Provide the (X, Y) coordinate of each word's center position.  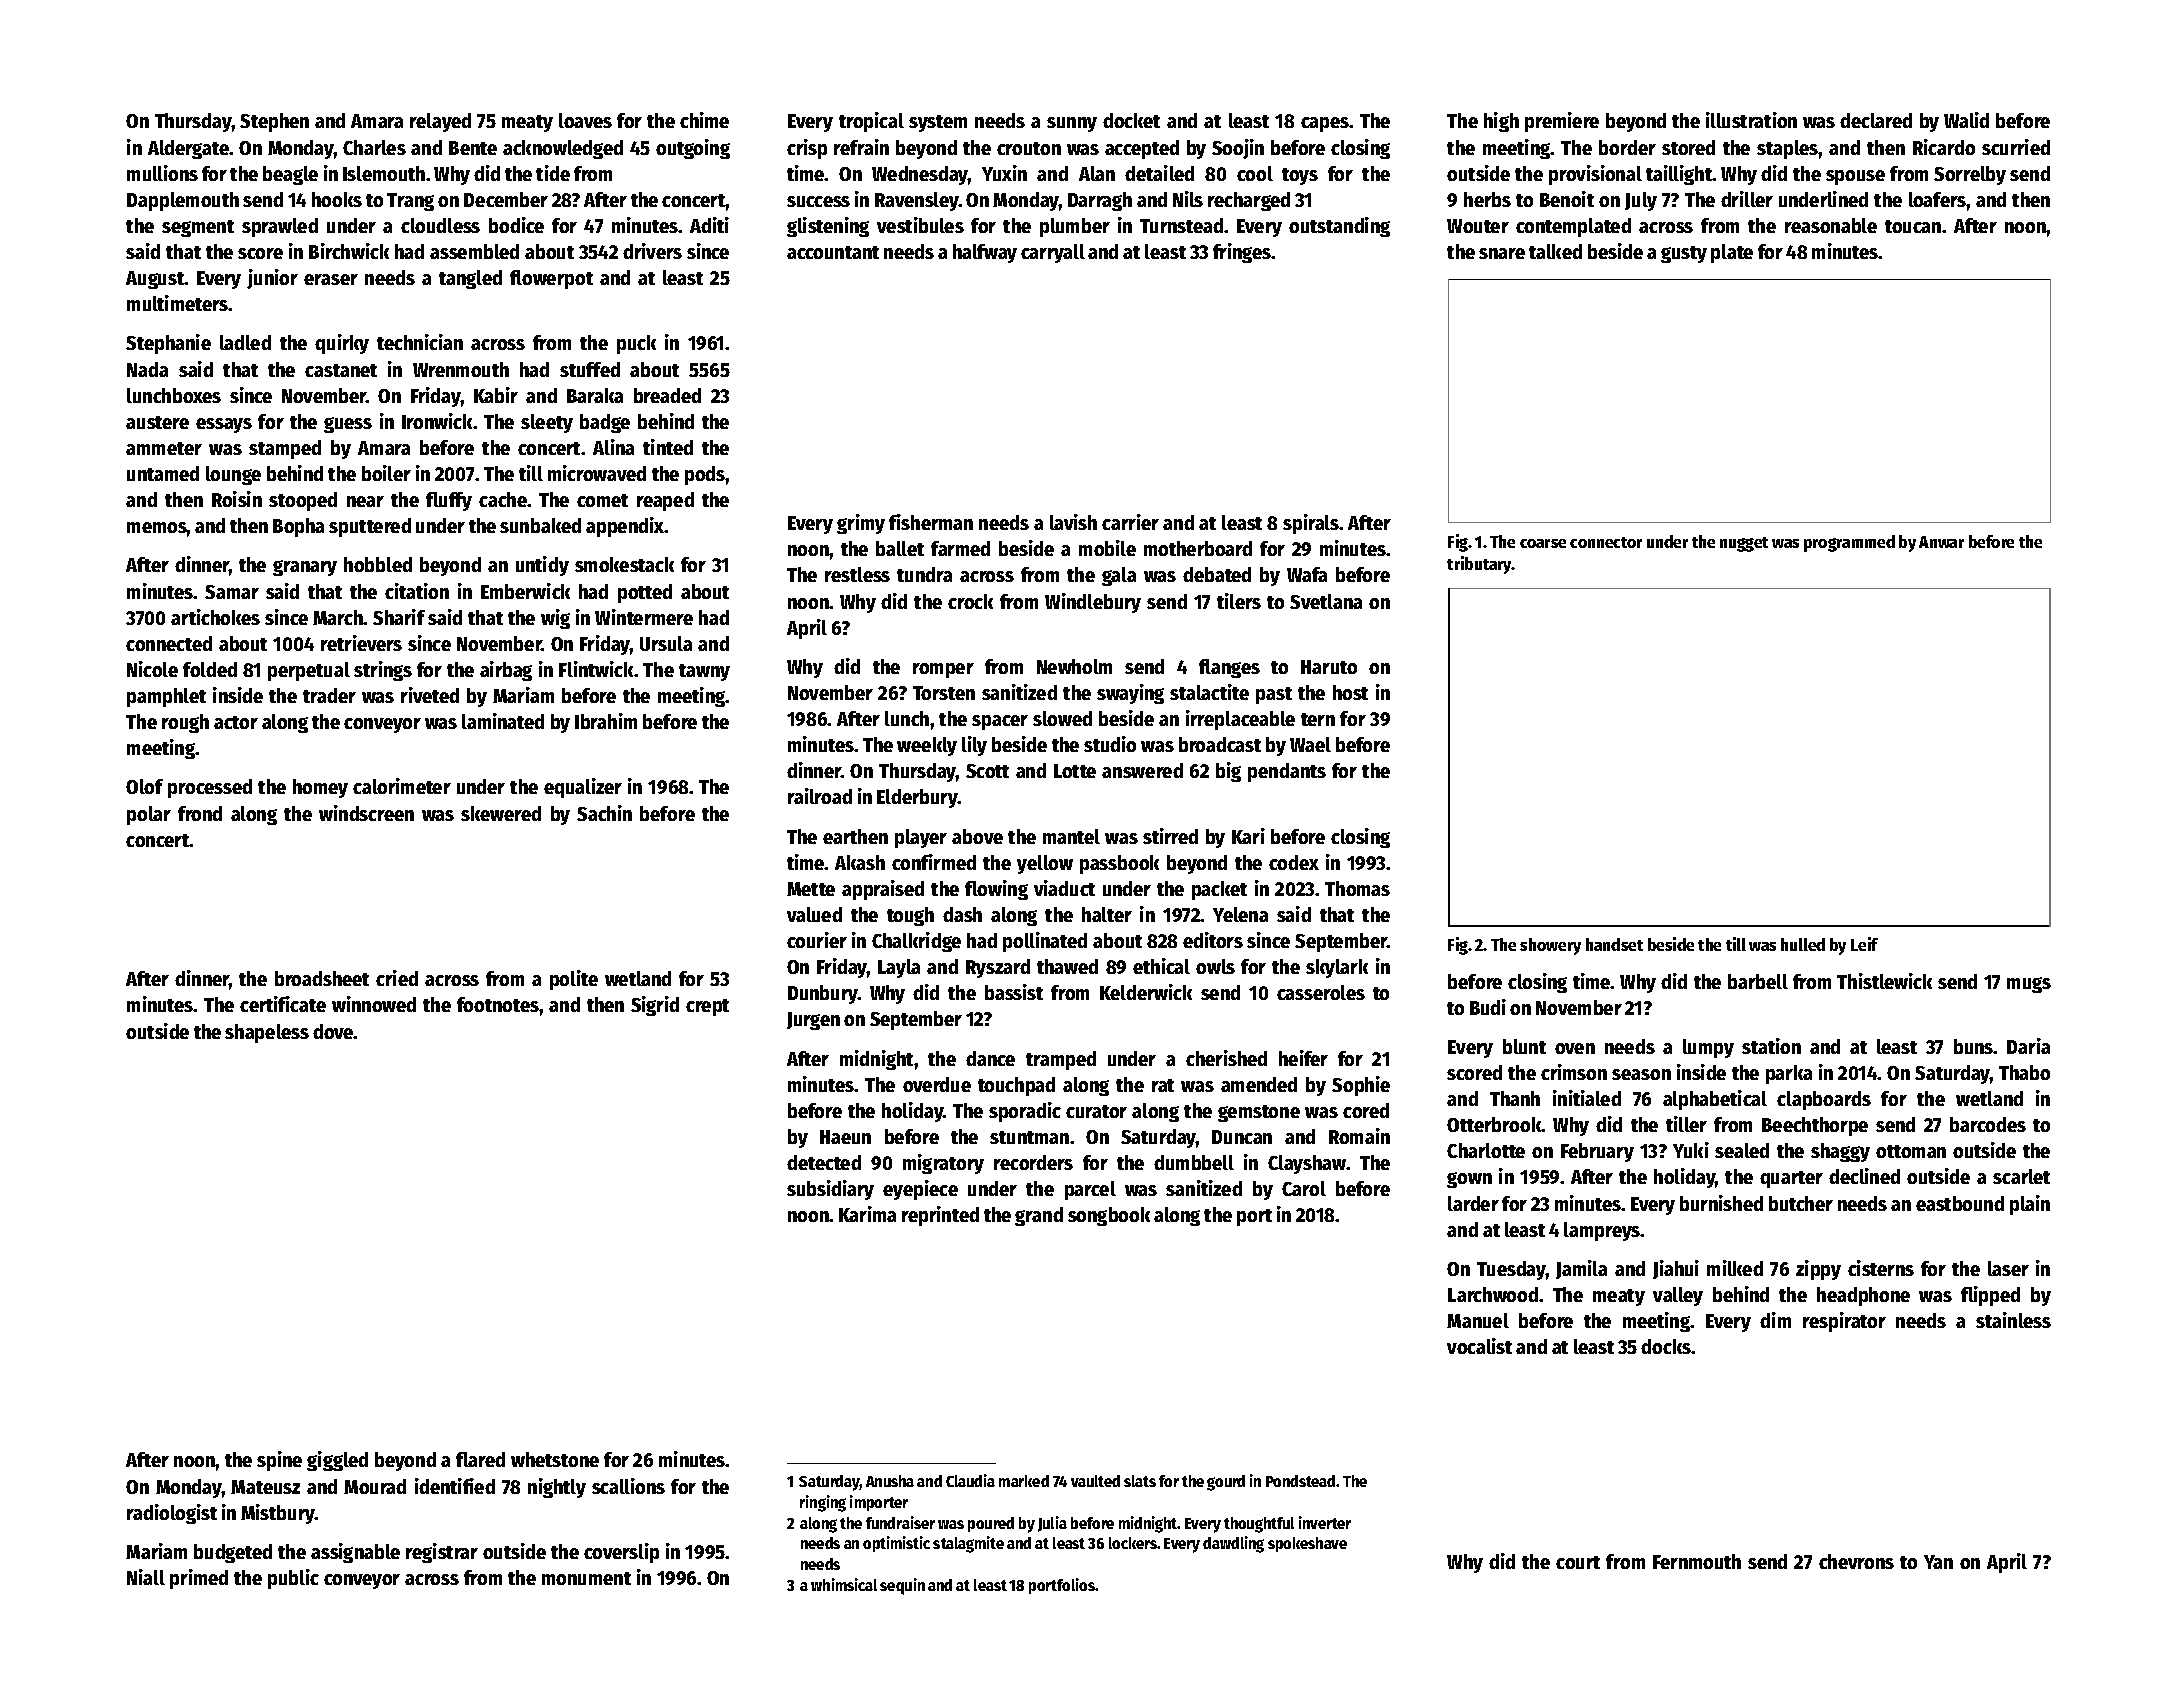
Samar (232, 592)
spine (279, 1461)
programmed (1849, 543)
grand (1039, 1216)
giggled (337, 1461)
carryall (1053, 253)
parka (1789, 1074)
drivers (652, 251)
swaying (1130, 694)
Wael (1310, 744)
